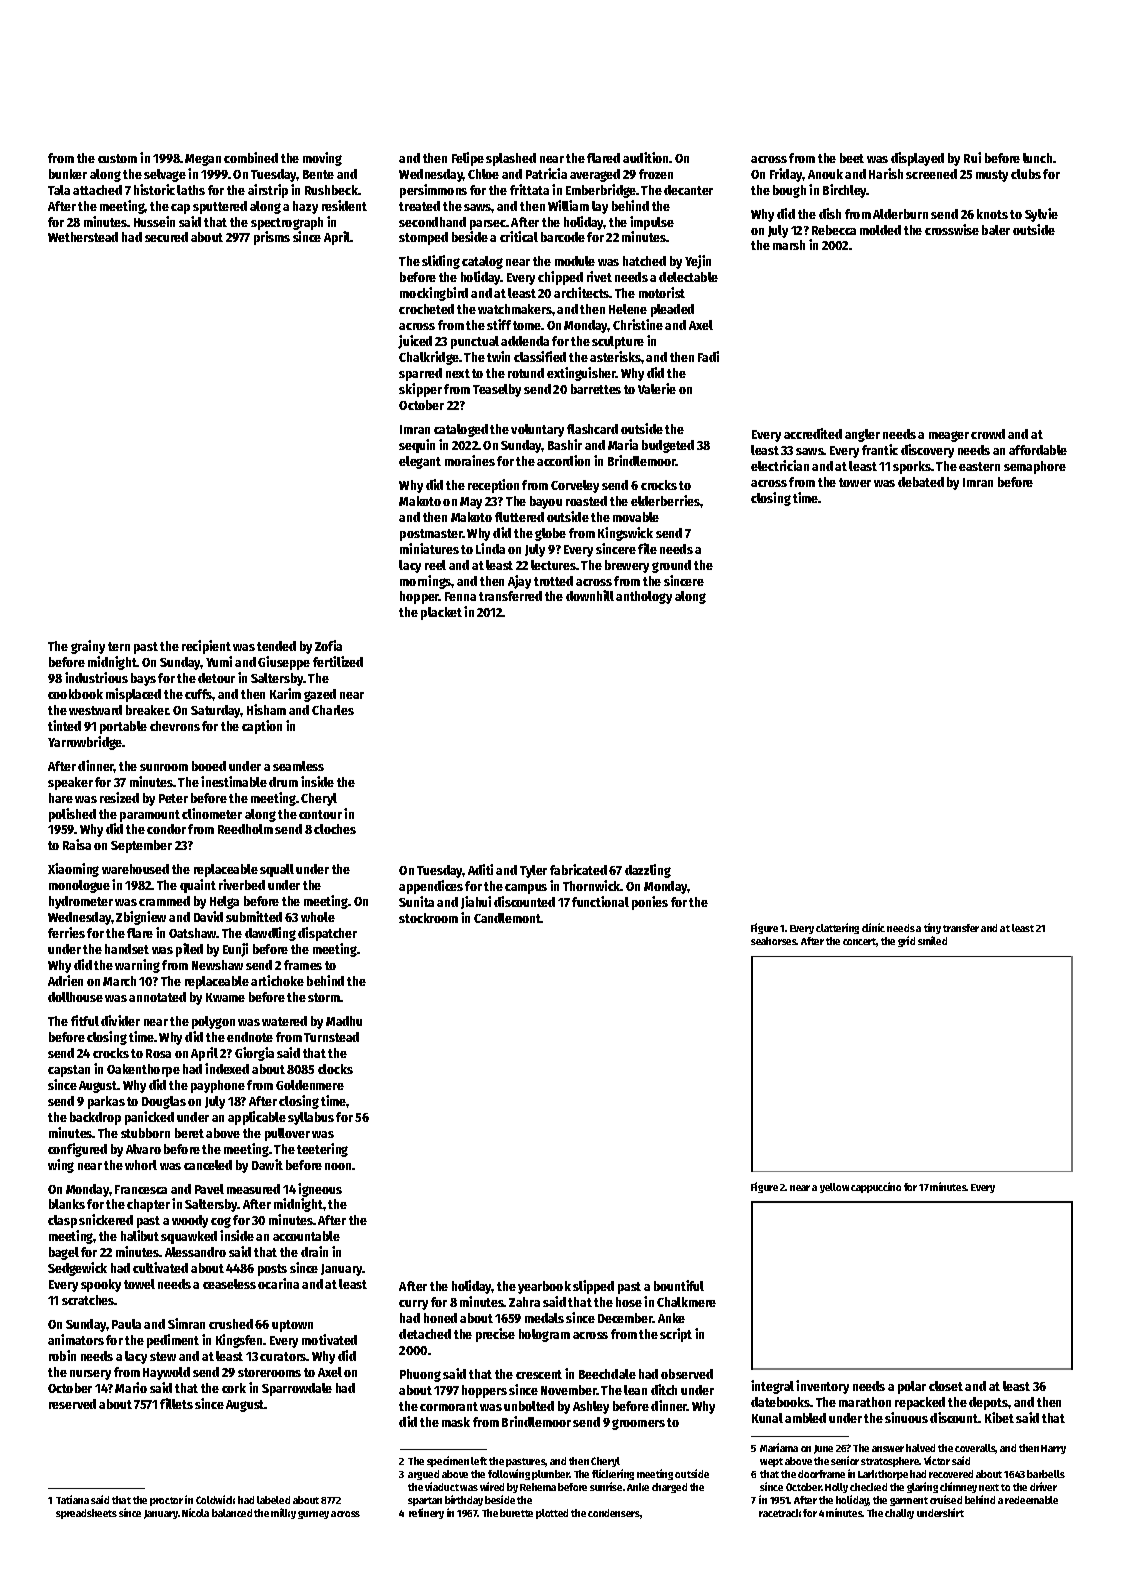 The image size is (1121, 1586). Describe the element at coordinates (644, 597) in the page. I see `anthology` at that location.
